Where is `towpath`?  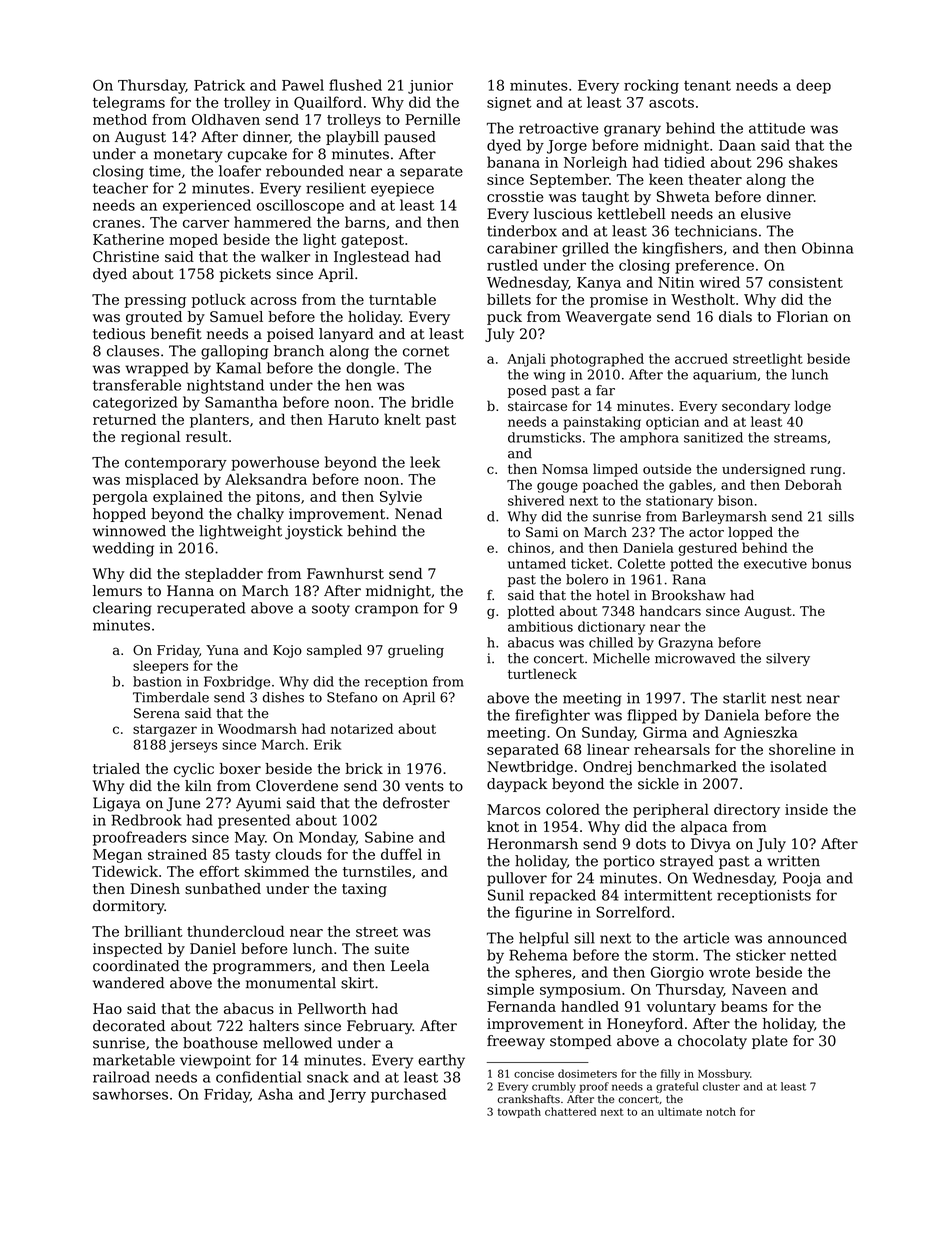
towpath is located at coordinates (519, 1112).
